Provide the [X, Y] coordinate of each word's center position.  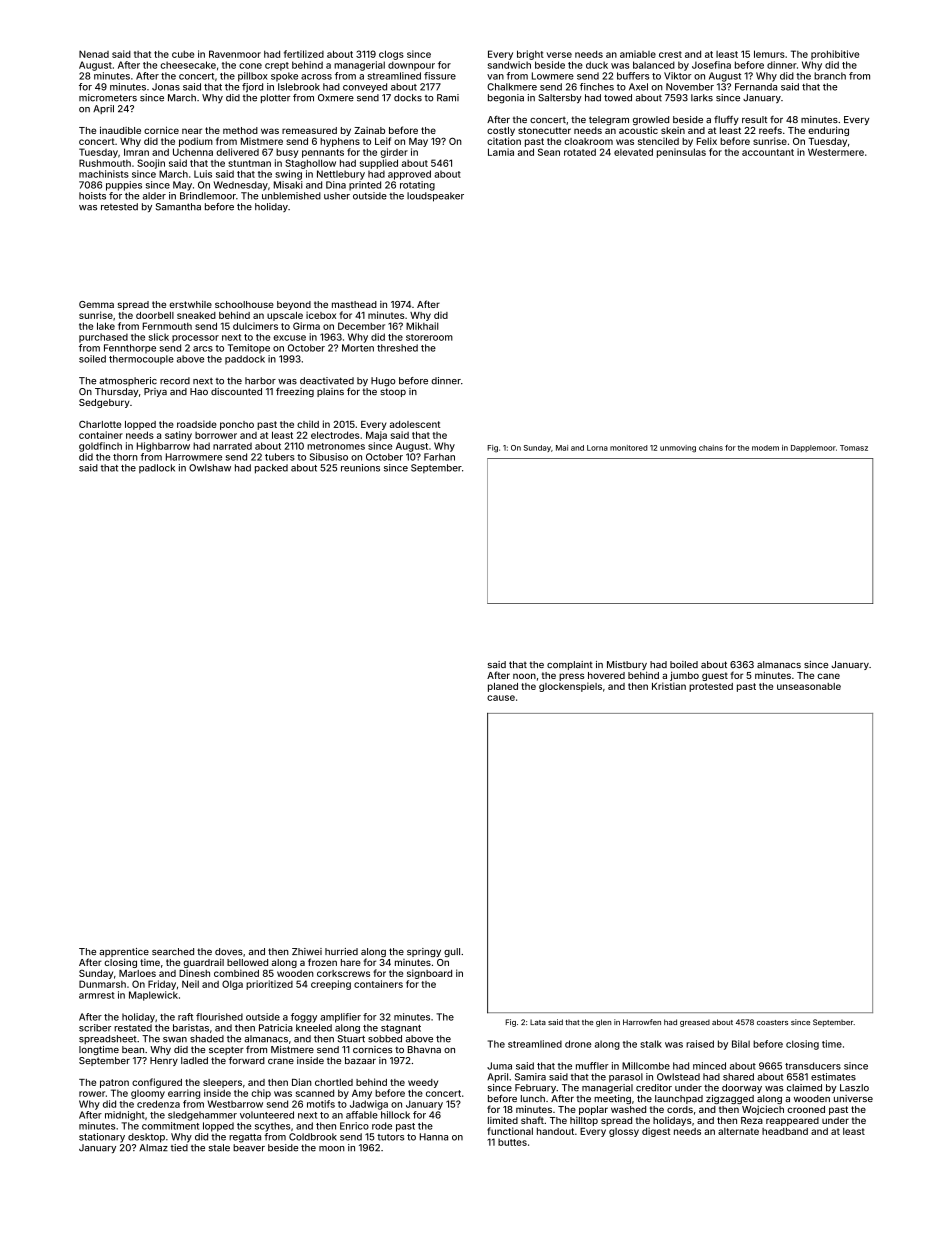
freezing [295, 392]
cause [501, 698]
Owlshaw [210, 468]
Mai [562, 448]
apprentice [124, 952]
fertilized [304, 54]
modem [765, 448]
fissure [440, 76]
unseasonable [809, 686]
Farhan [439, 457]
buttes [512, 1142]
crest [670, 54]
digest [656, 1132]
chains [711, 448]
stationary [102, 1138]
